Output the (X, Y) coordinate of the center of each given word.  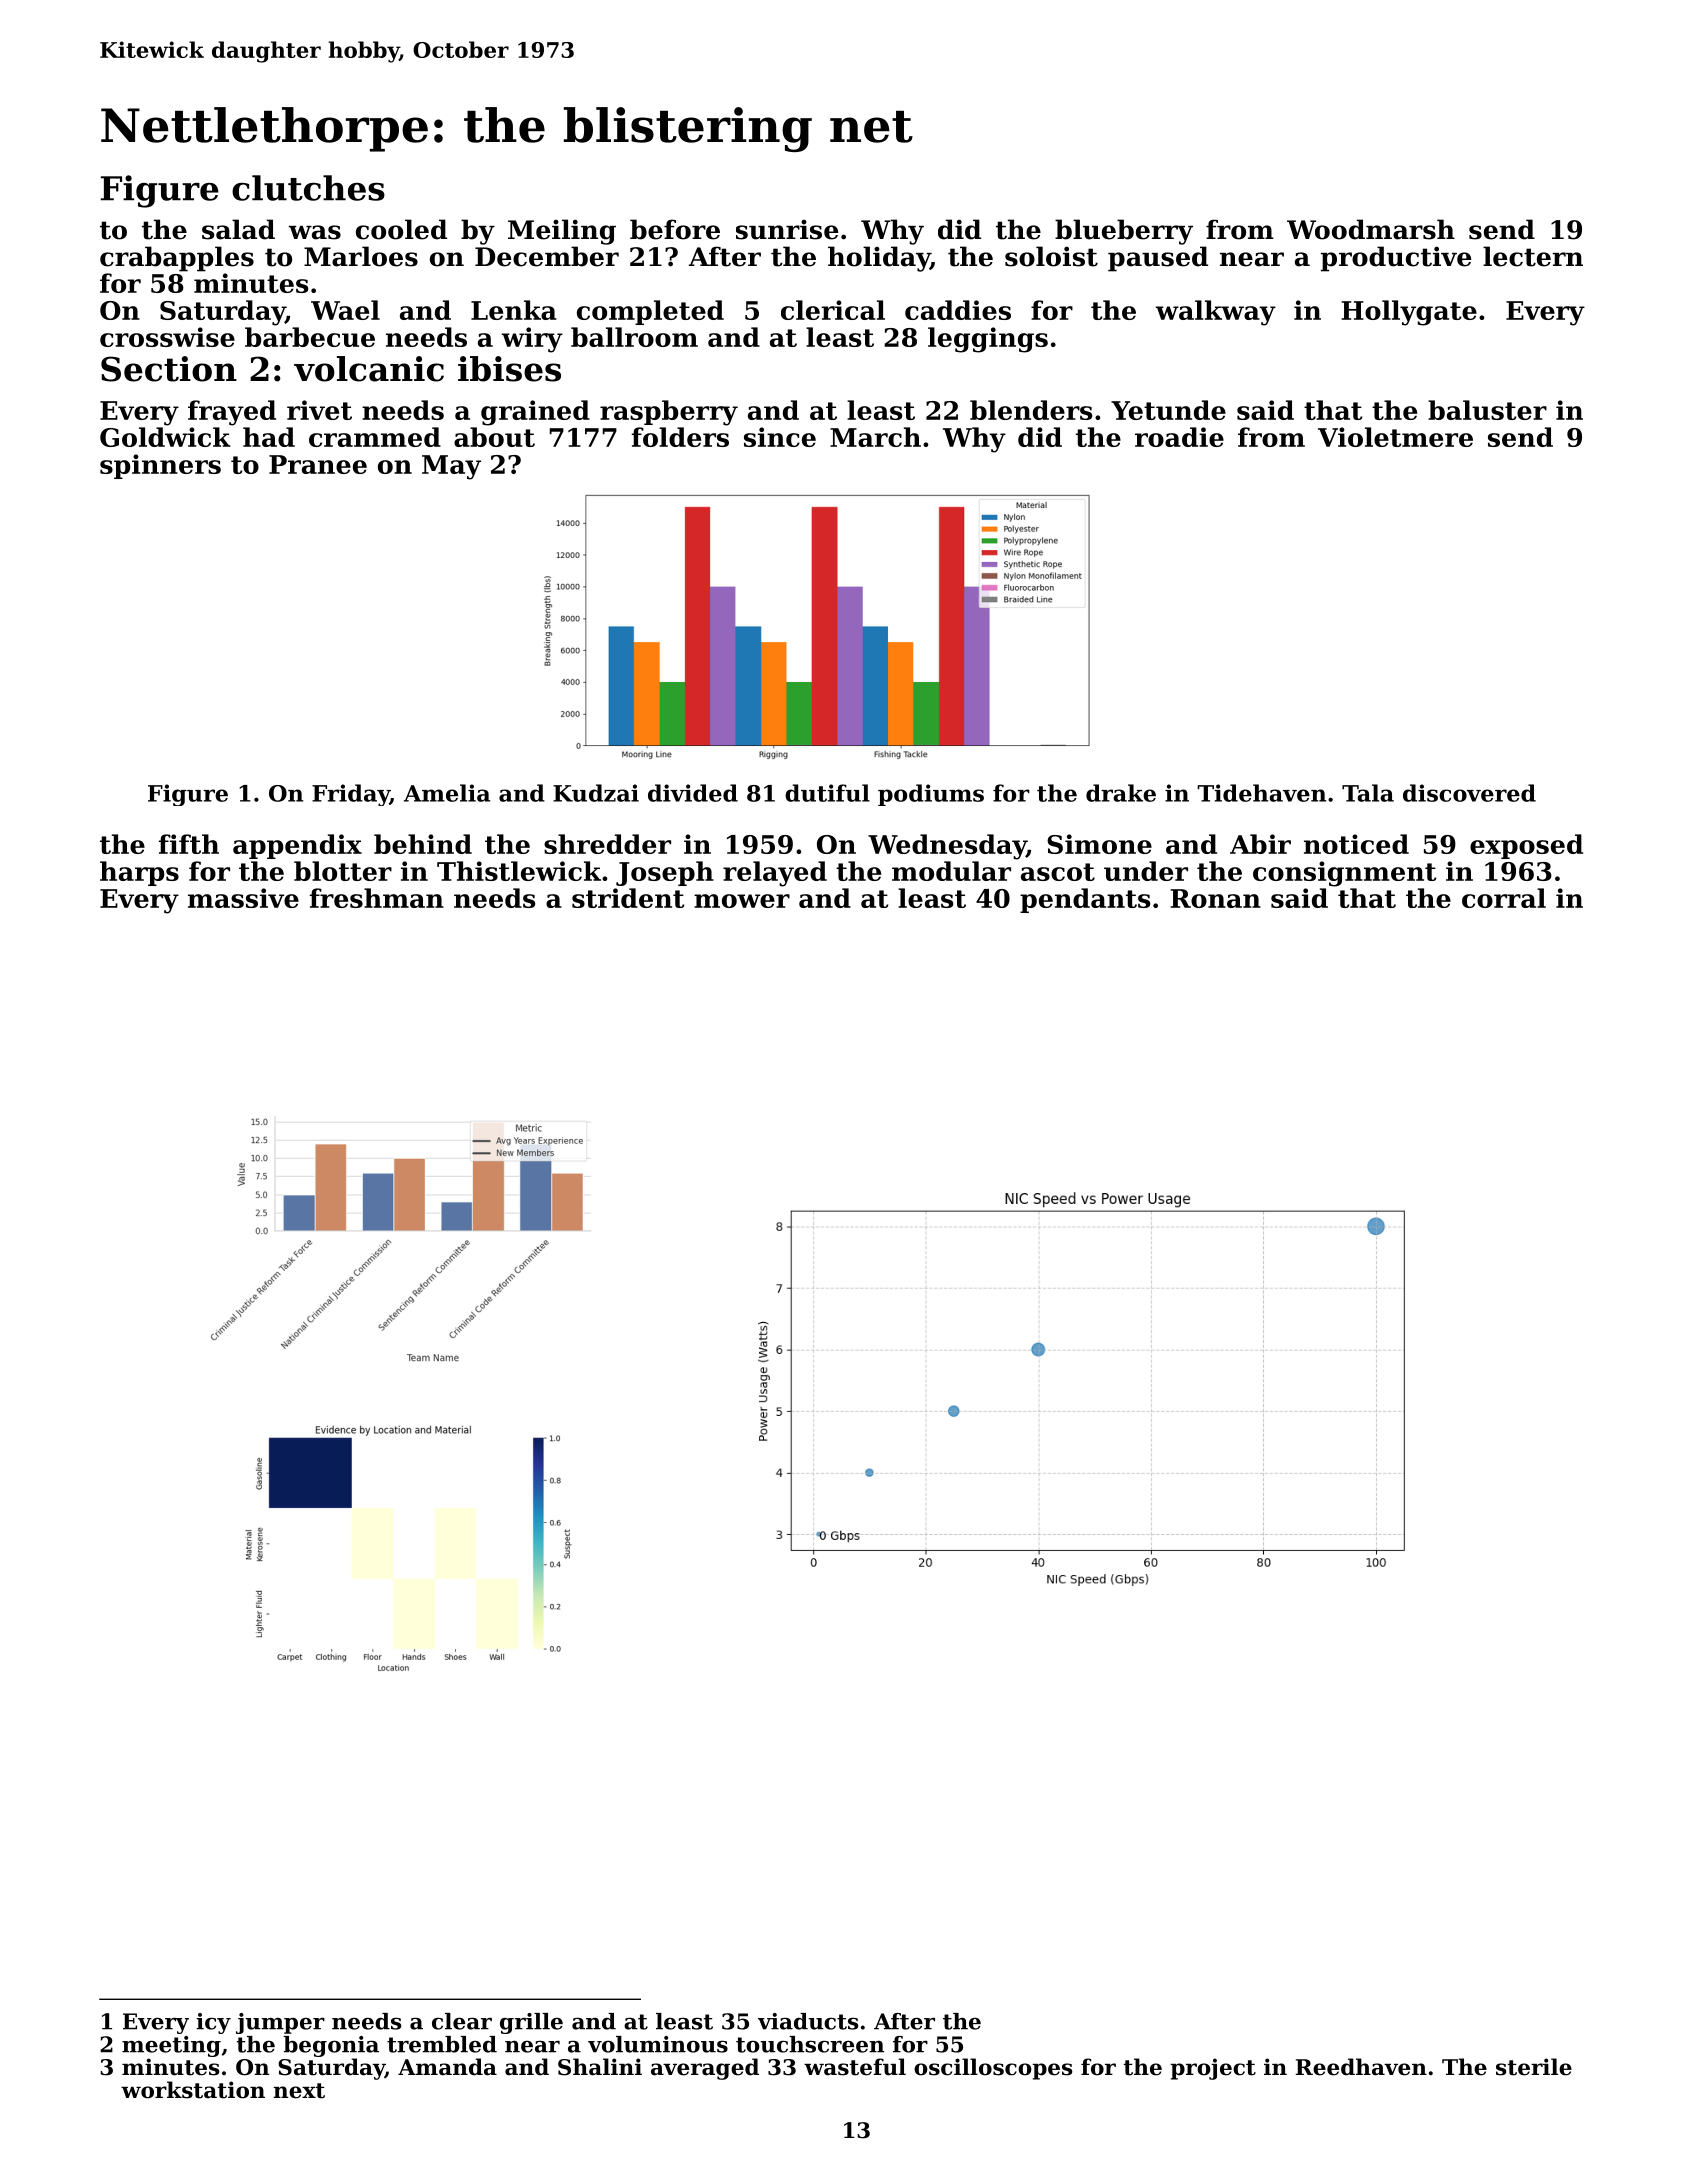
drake (1121, 793)
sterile (1534, 2067)
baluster (1487, 410)
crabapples (177, 259)
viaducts (808, 2021)
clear (462, 2021)
